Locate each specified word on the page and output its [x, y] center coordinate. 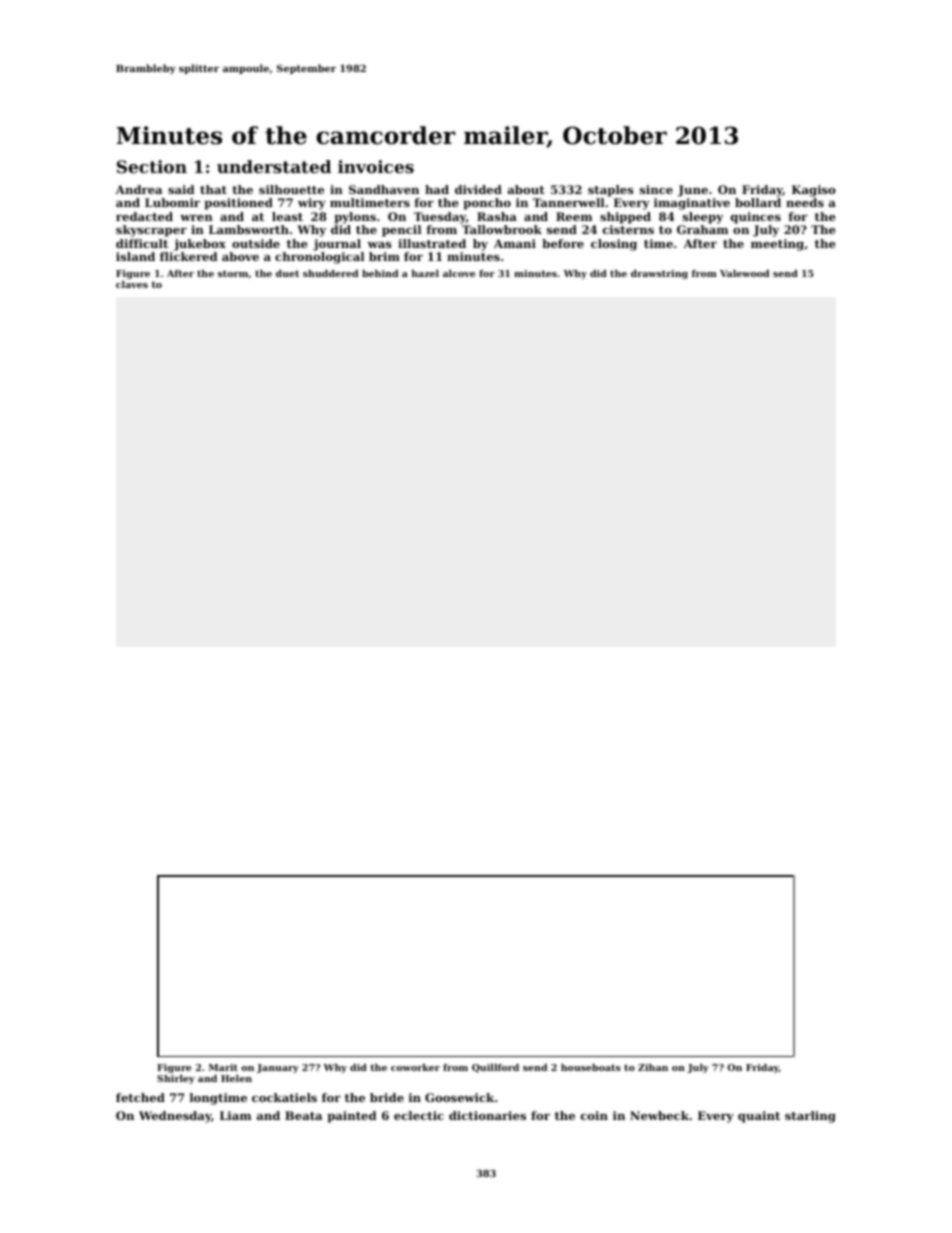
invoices [376, 166]
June [692, 191]
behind [380, 273]
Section [152, 166]
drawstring [659, 274]
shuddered [330, 273]
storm [233, 273]
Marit [223, 1067]
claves [132, 284]
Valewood [744, 273]
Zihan [653, 1067]
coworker [415, 1067]
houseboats [591, 1067]
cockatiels [284, 1097]
